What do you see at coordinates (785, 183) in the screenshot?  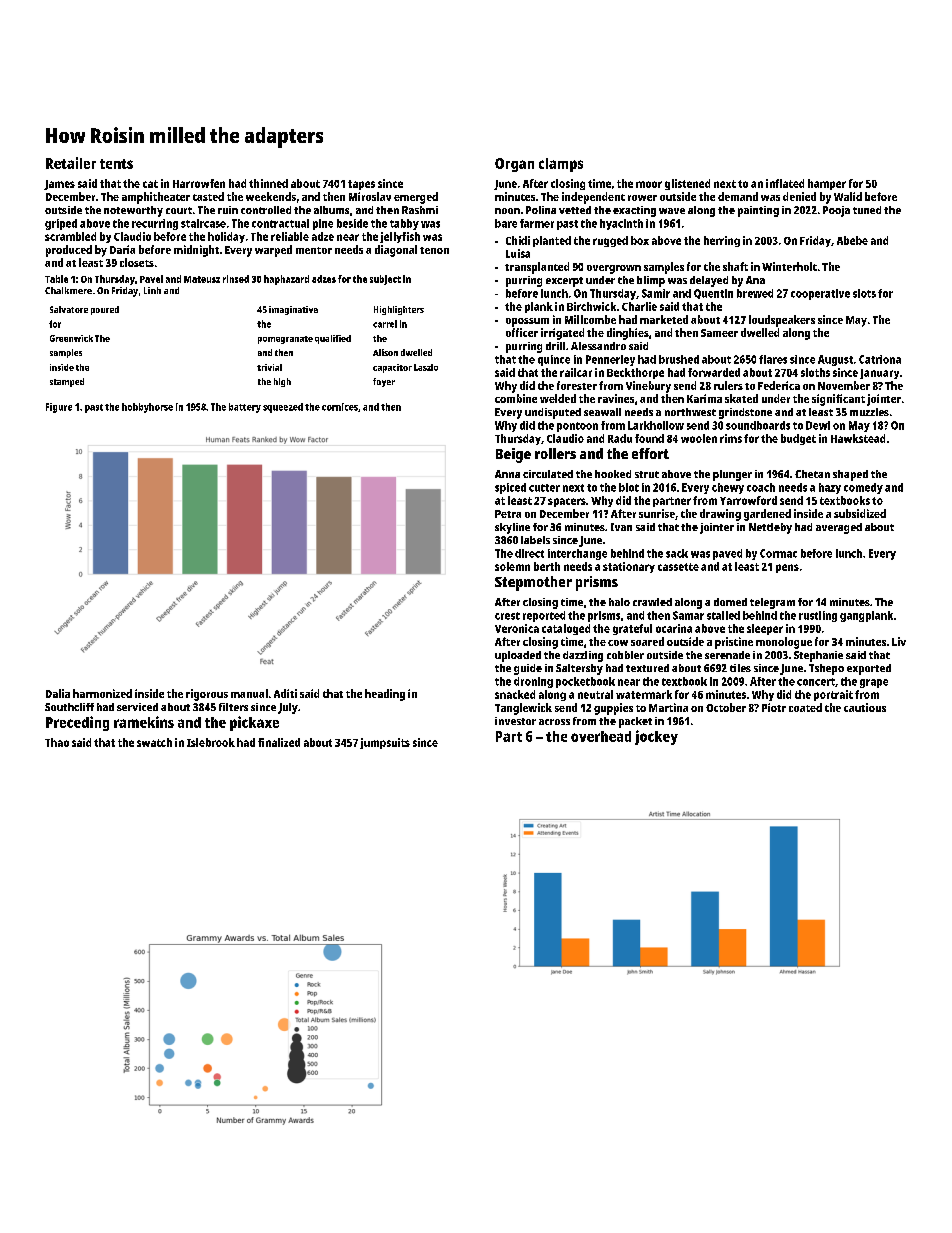 I see `inflated` at bounding box center [785, 183].
